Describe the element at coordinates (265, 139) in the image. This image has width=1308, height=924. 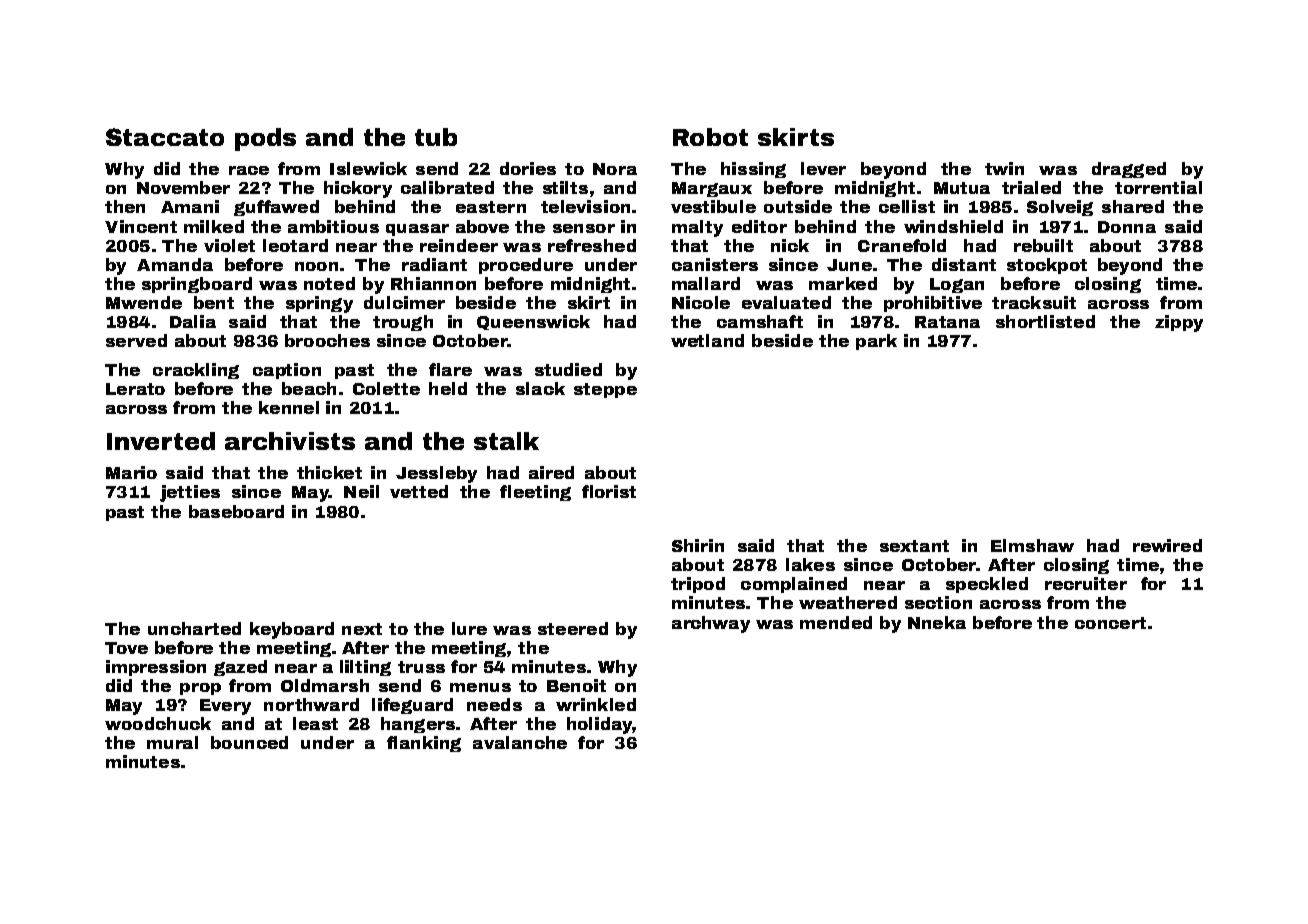
I see `pods` at that location.
